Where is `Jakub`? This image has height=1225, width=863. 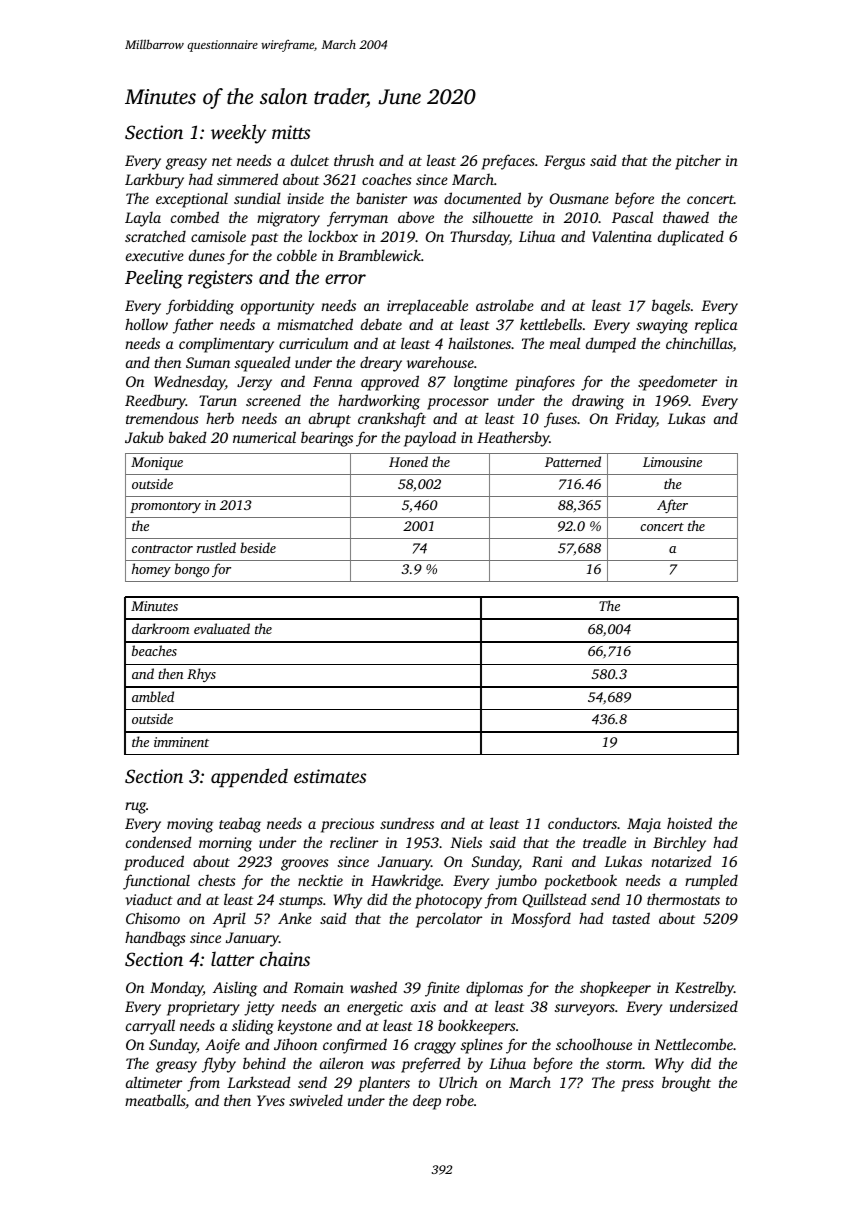
Jakub is located at coordinates (144, 437).
